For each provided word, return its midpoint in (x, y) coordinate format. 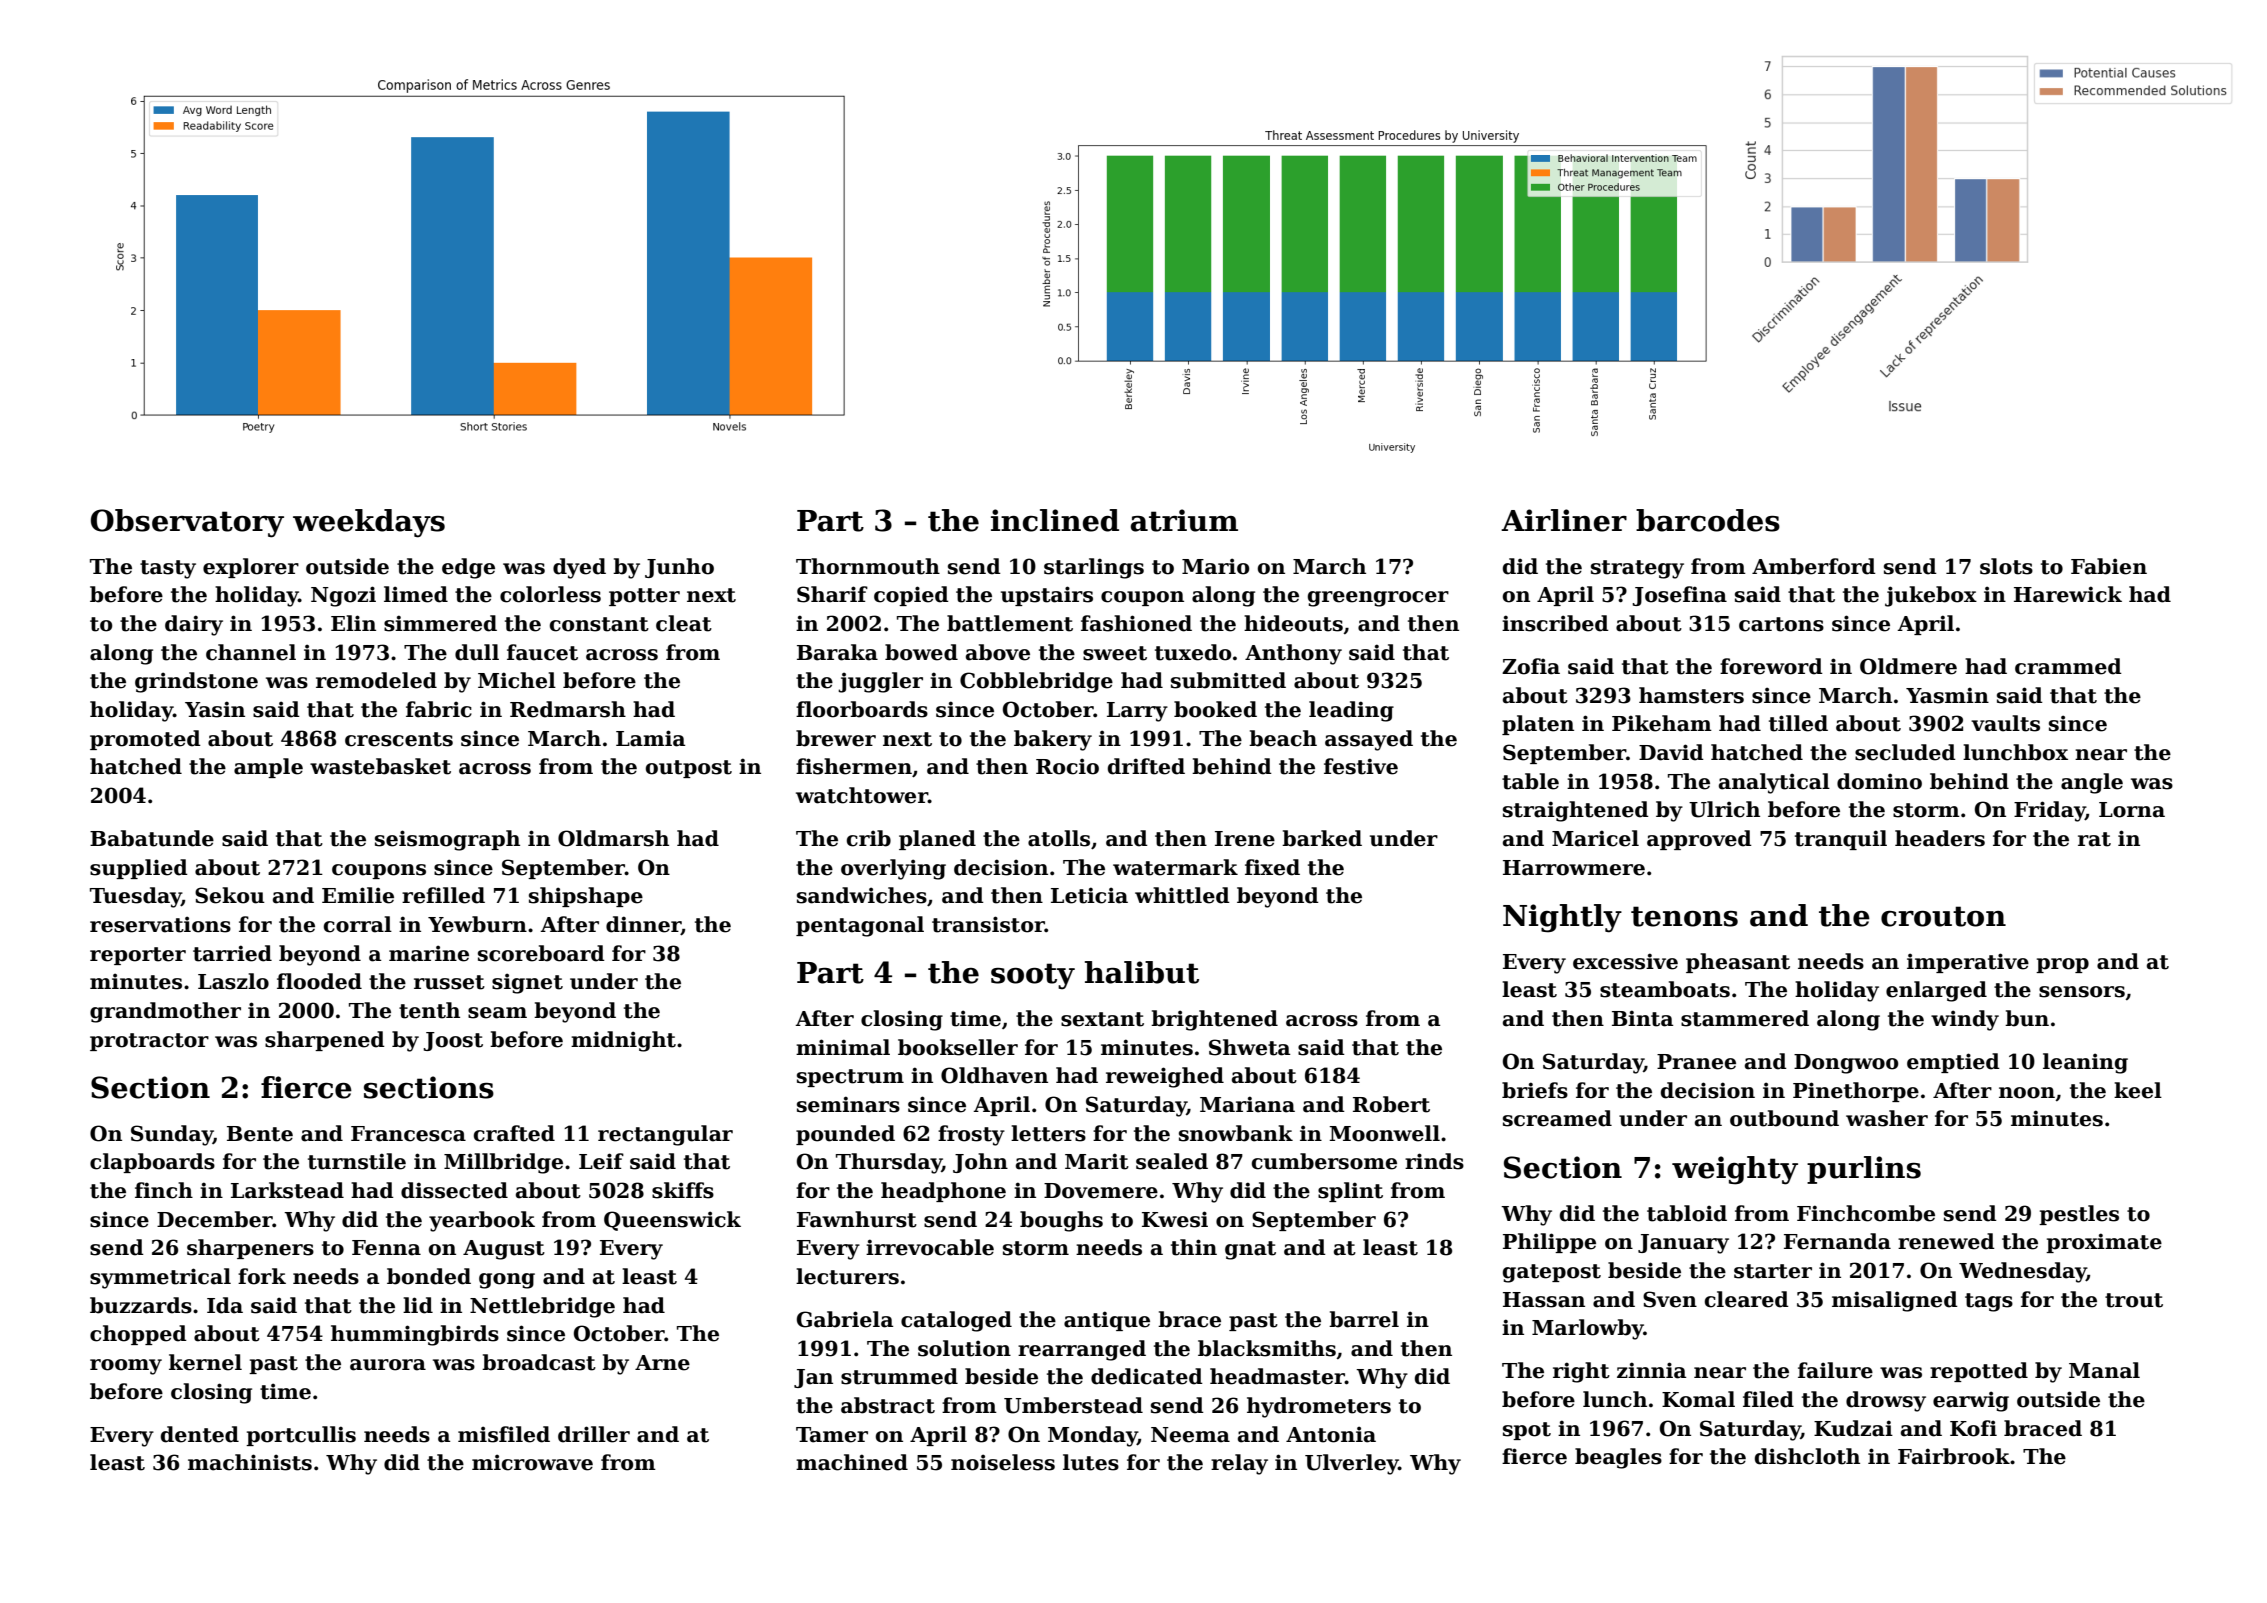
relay (1239, 1464)
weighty (1735, 1170)
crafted (514, 1133)
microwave (532, 1462)
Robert (1391, 1104)
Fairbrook (1954, 1456)
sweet (1115, 653)
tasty (168, 569)
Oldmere (1908, 666)
